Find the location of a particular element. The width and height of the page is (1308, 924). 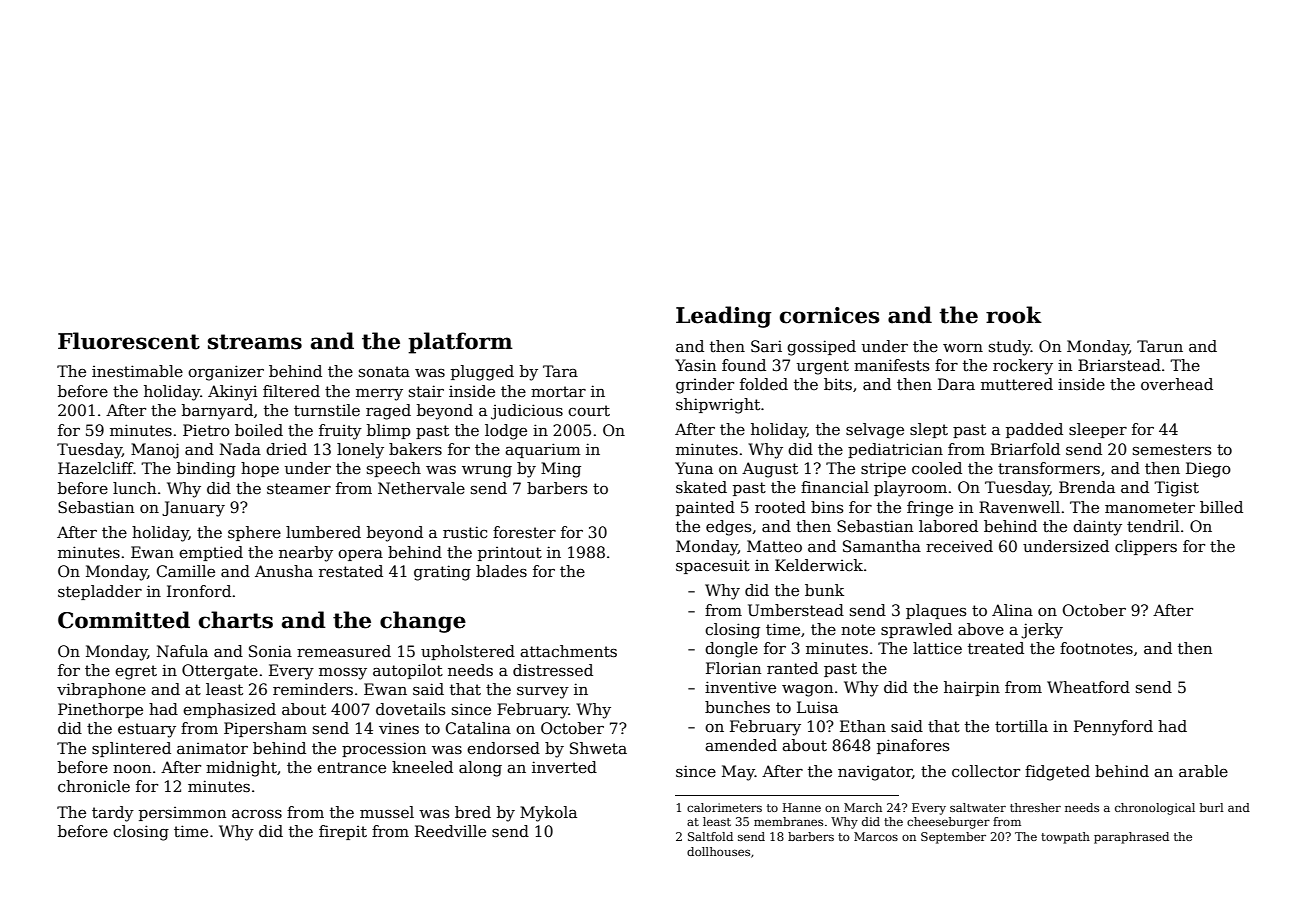

chronicle is located at coordinates (94, 786).
